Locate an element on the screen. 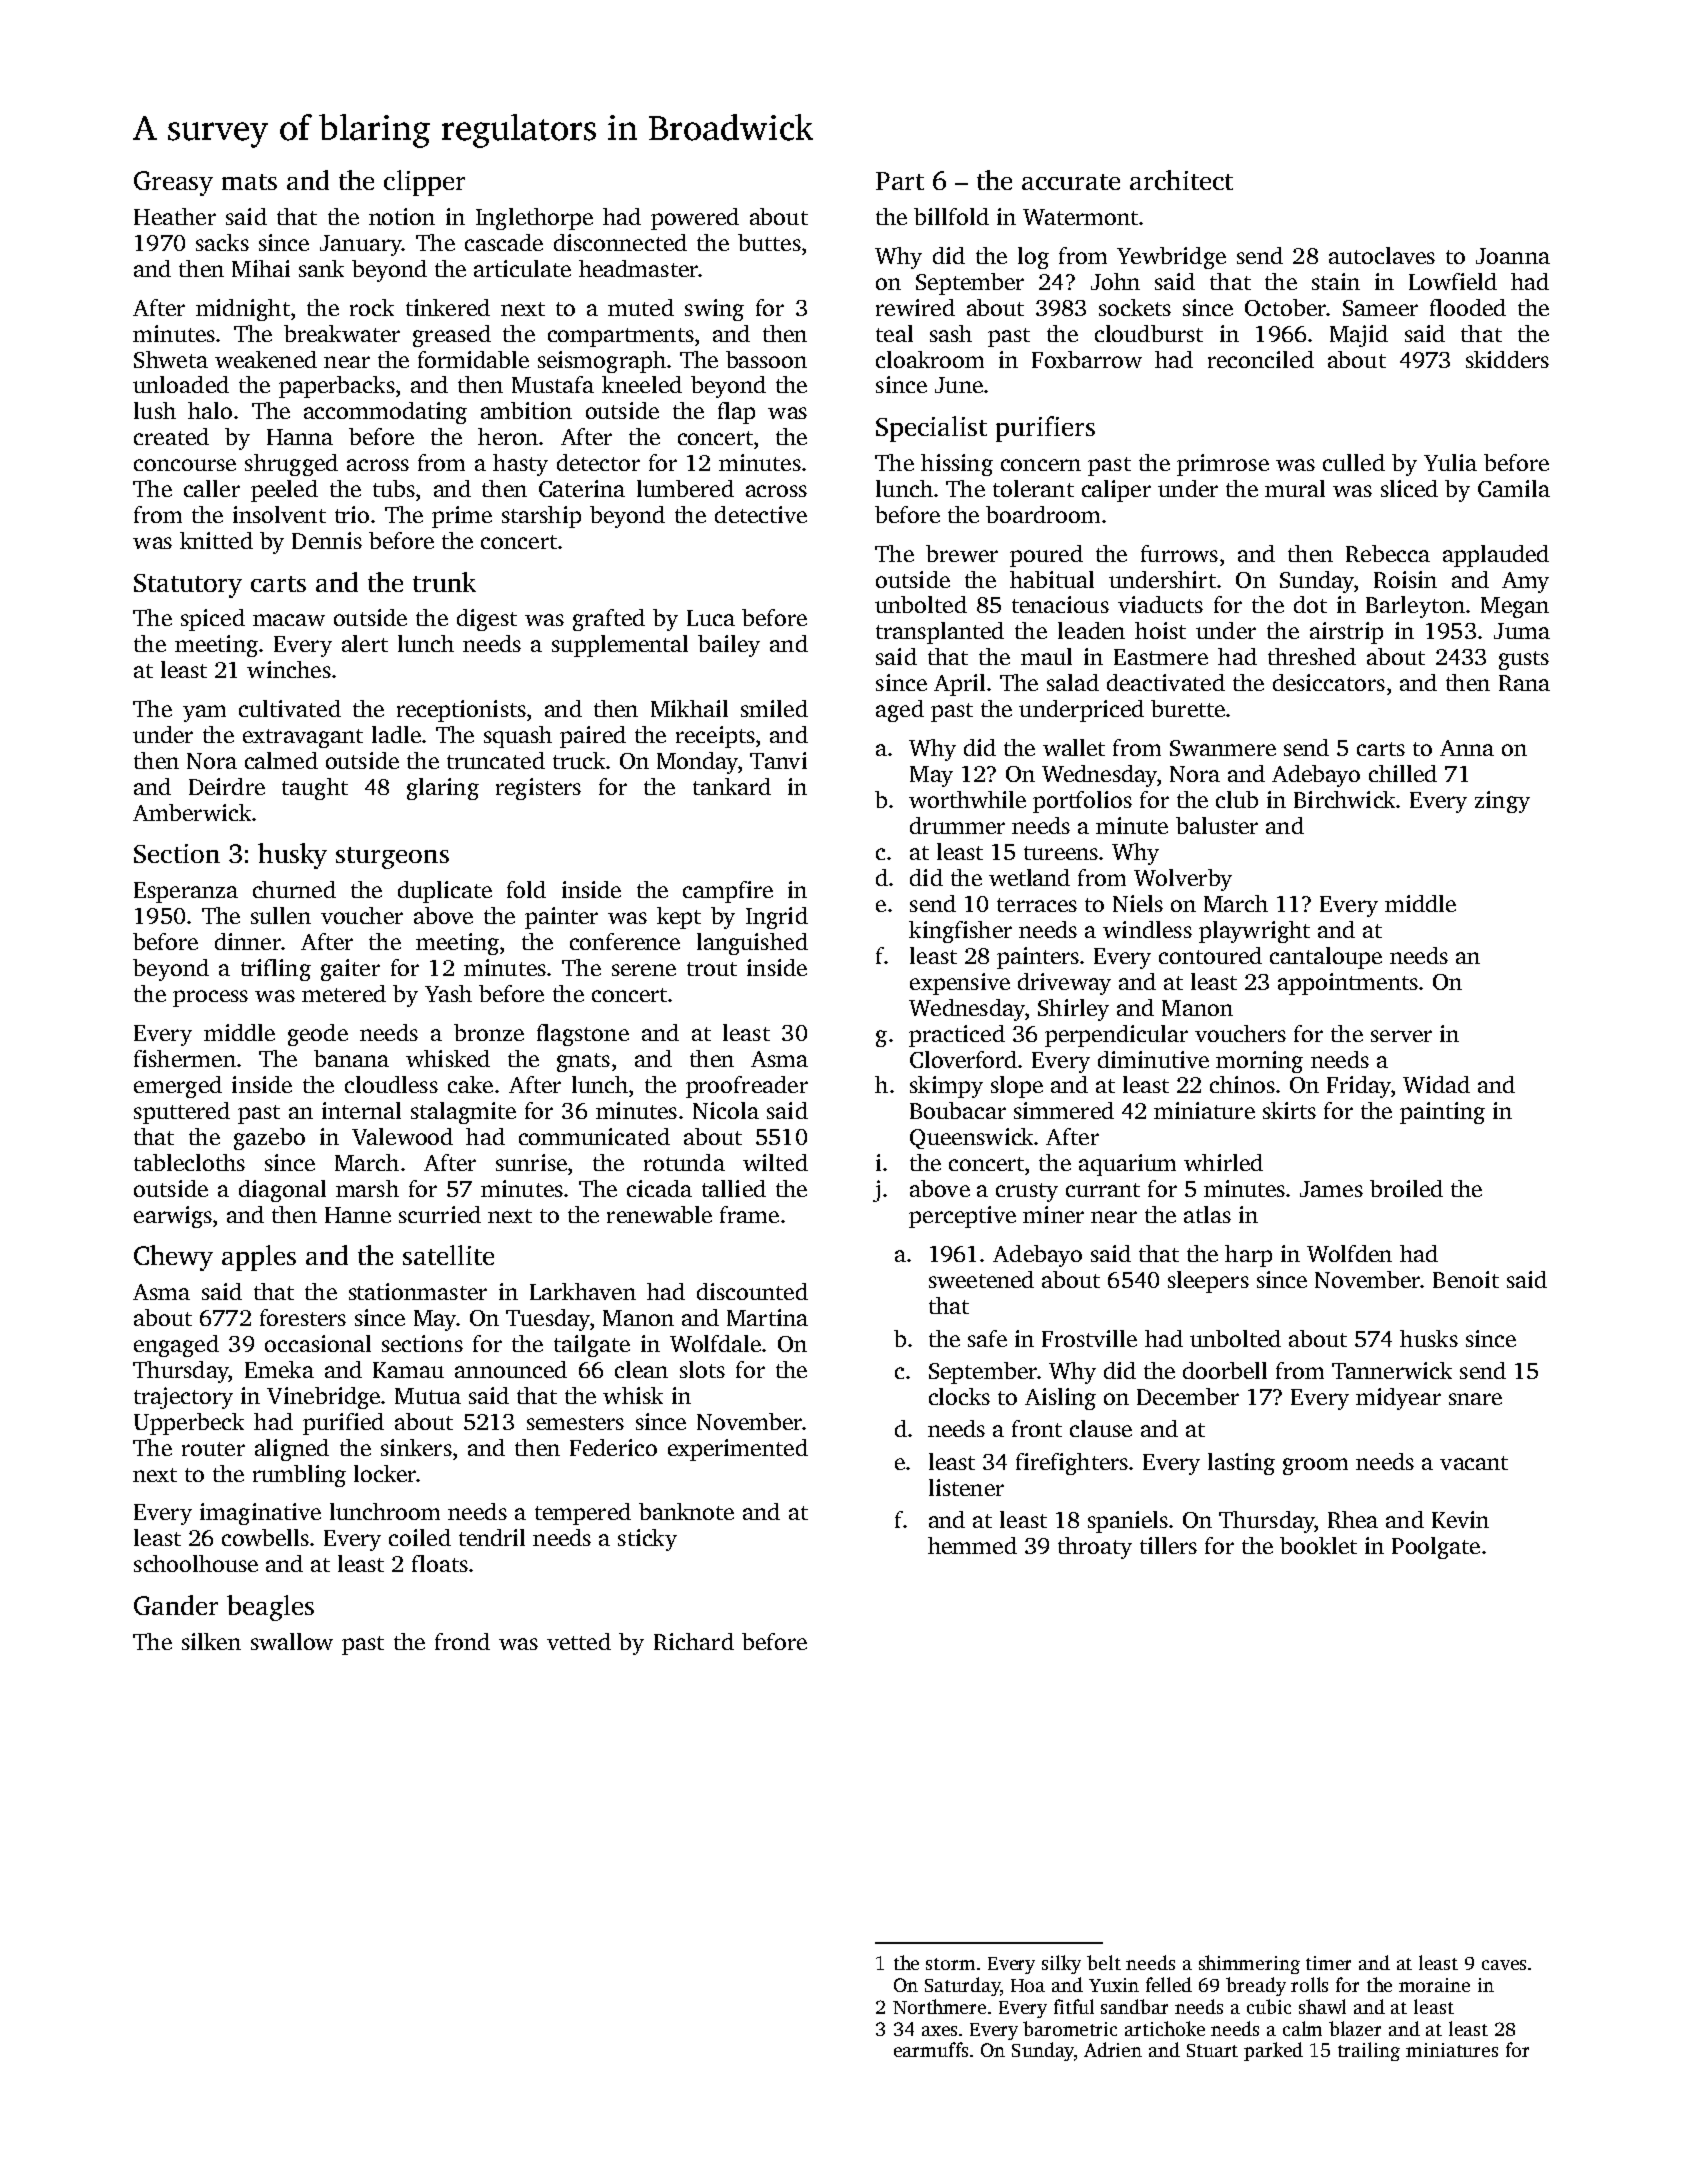 This screenshot has width=1683, height=2178. sunrise is located at coordinates (531, 1162).
